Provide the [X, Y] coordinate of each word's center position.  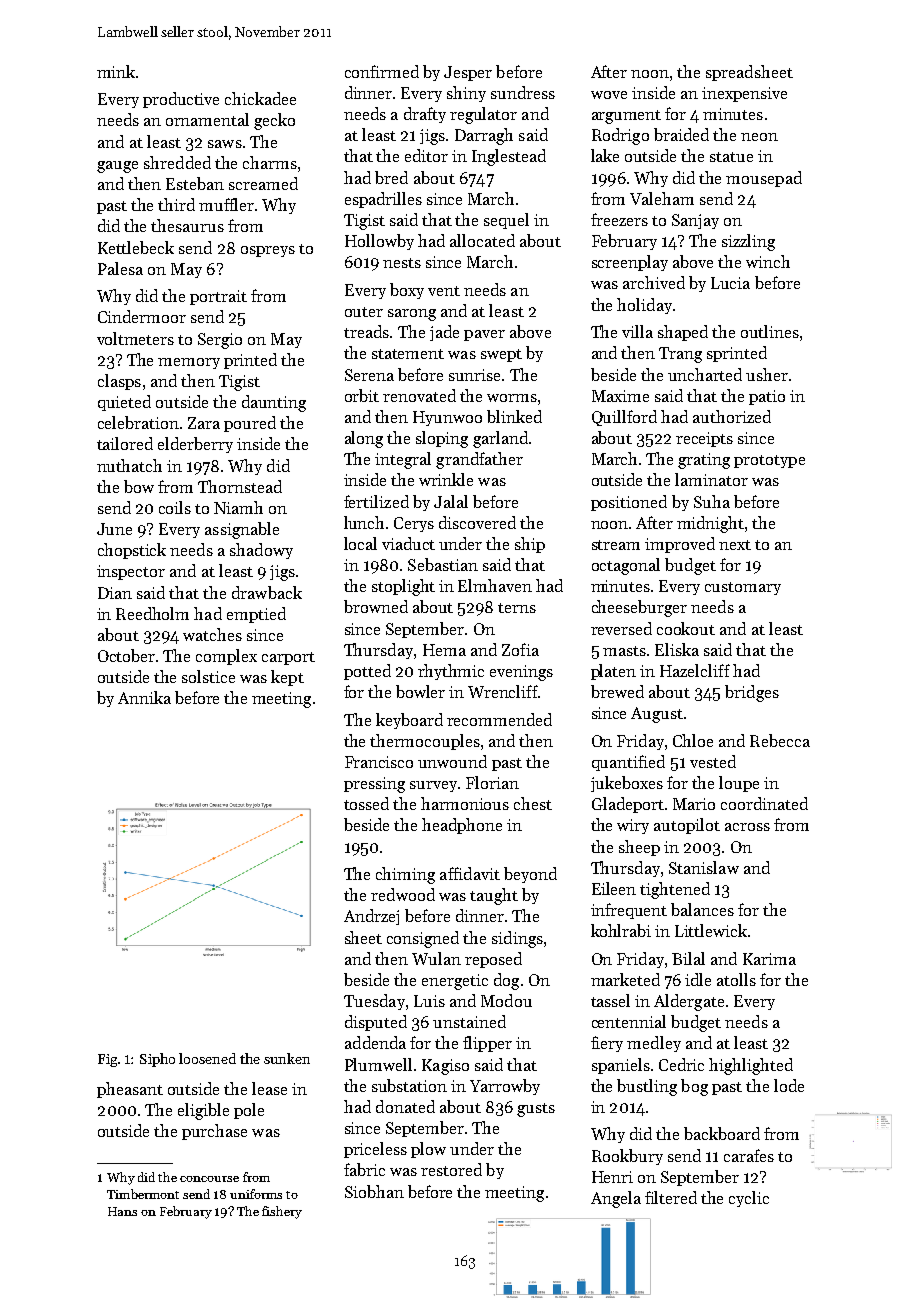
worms [512, 398]
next [735, 545]
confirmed [382, 71]
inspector [131, 572]
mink [116, 71]
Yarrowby [505, 1087]
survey [433, 786]
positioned [629, 503]
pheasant [130, 1090]
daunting [274, 403]
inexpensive [744, 94]
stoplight [403, 587]
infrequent [629, 911]
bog [694, 1087]
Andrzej [371, 917]
